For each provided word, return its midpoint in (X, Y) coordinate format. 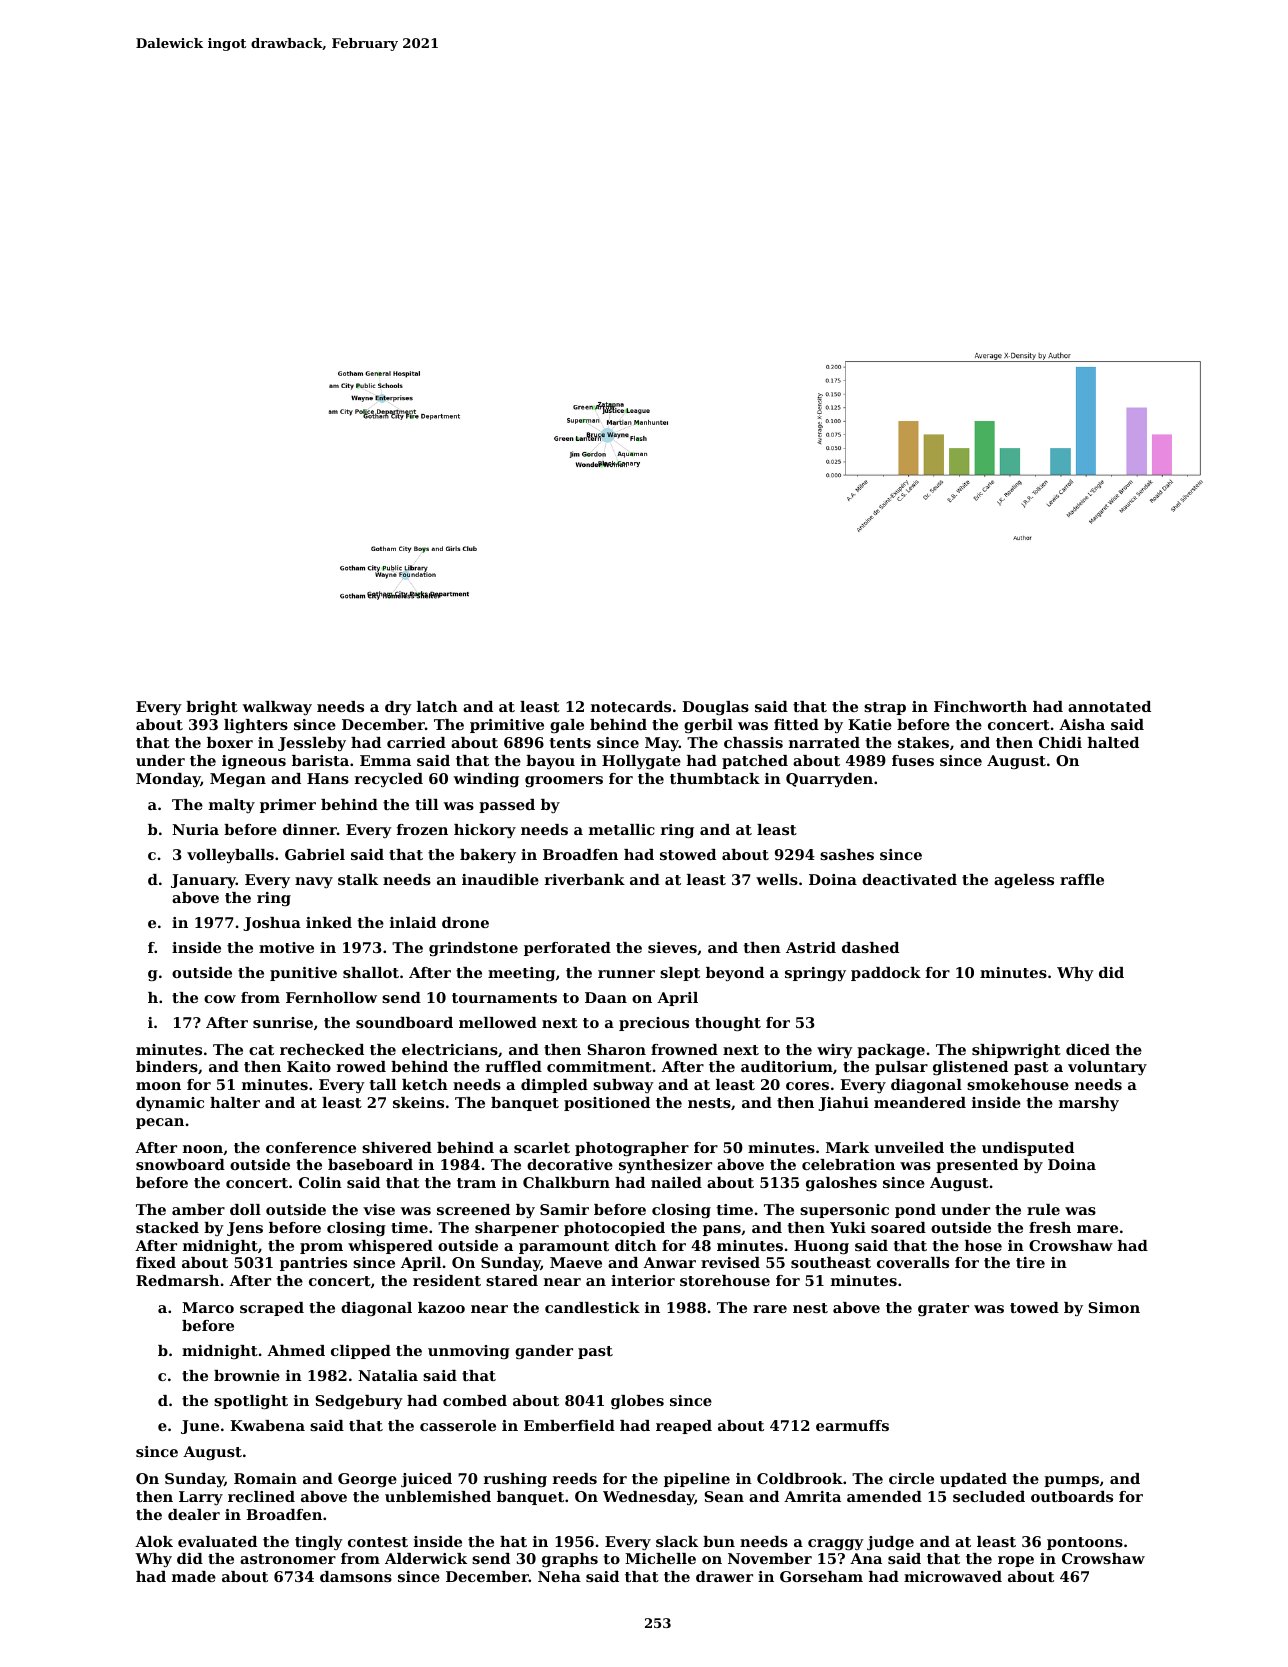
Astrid (811, 947)
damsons (356, 1576)
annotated (1109, 706)
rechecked (322, 1049)
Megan (238, 780)
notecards (631, 706)
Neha (559, 1576)
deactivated (909, 879)
